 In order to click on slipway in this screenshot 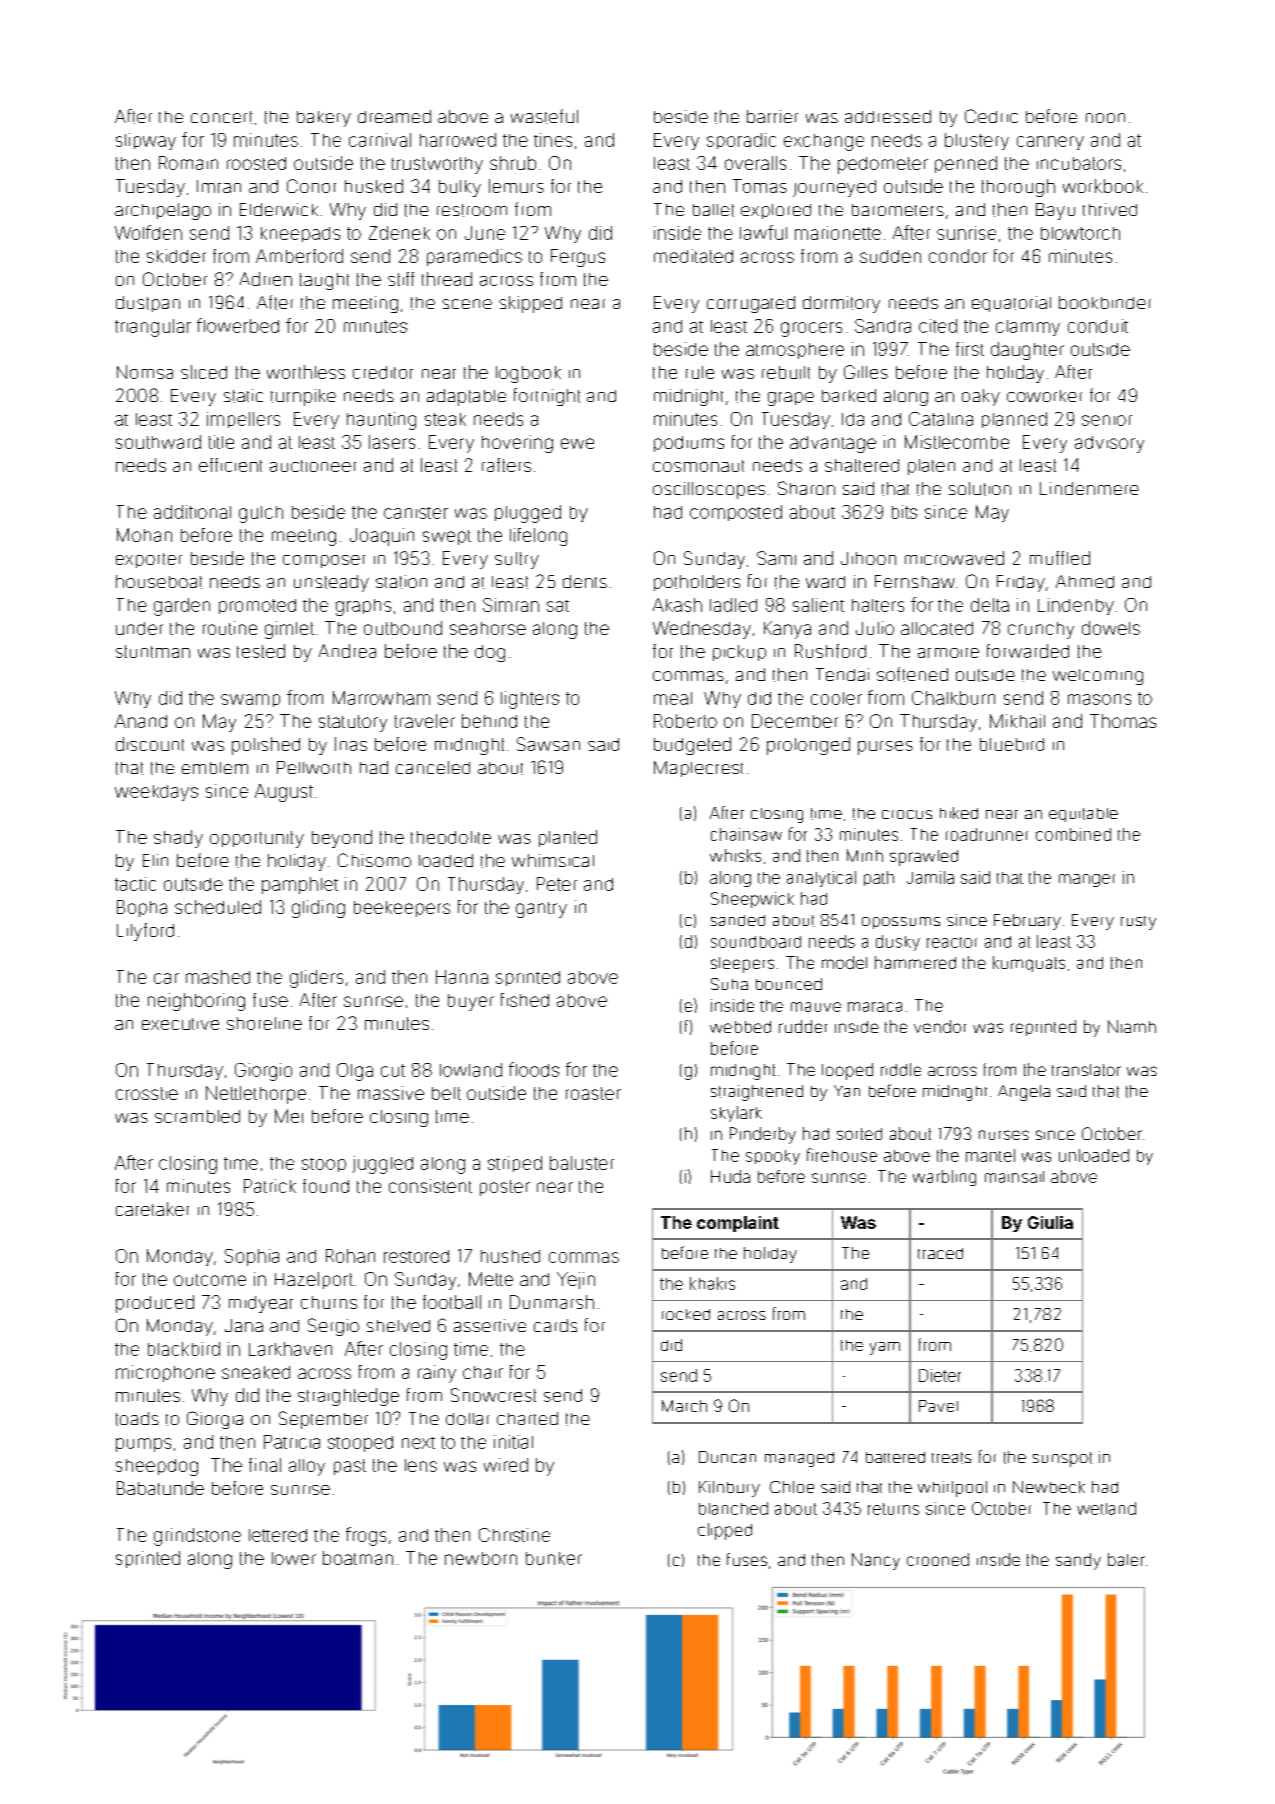, I will do `click(146, 141)`.
